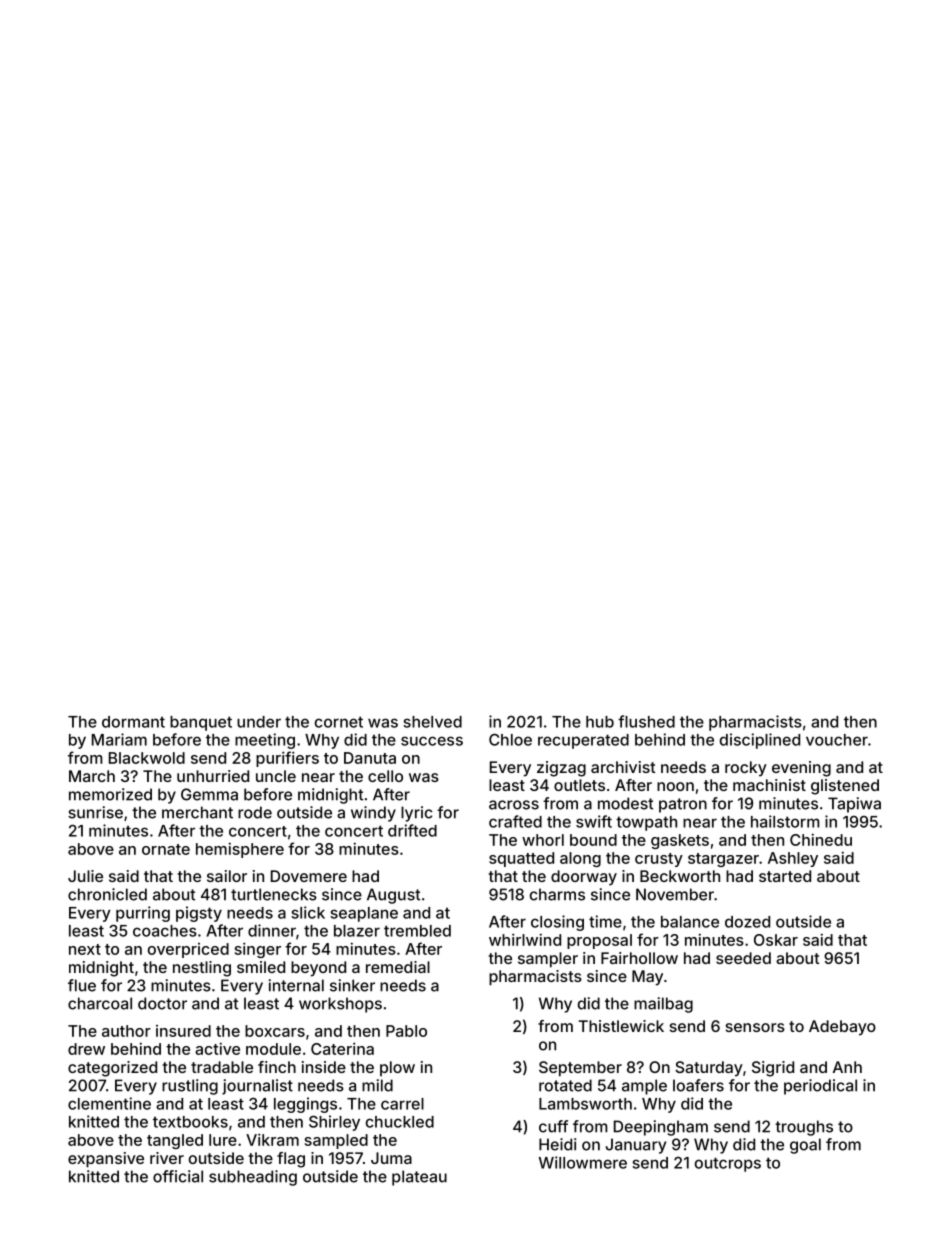 The width and height of the image is (952, 1233). I want to click on rode, so click(255, 812).
